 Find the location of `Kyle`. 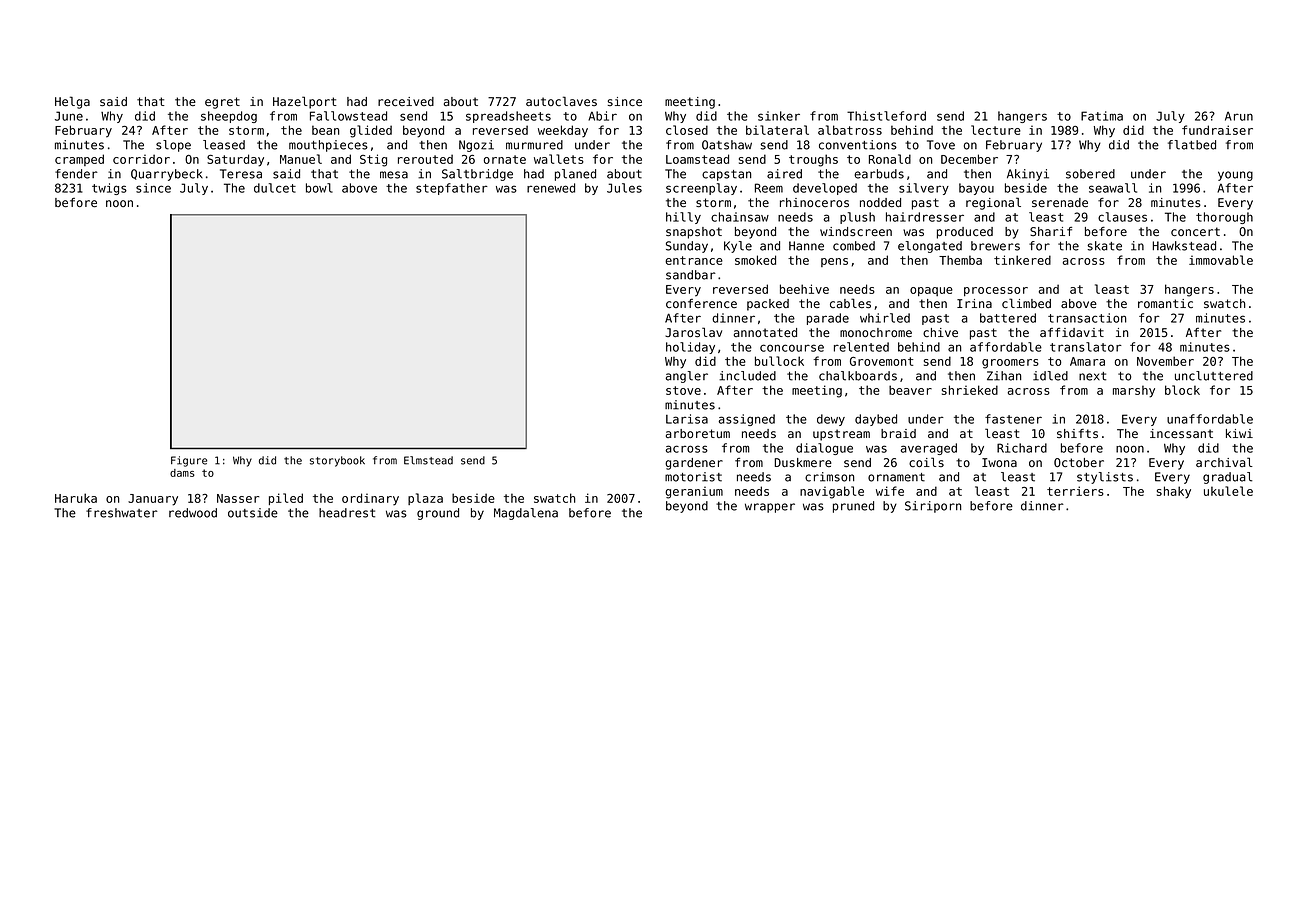

Kyle is located at coordinates (738, 247).
